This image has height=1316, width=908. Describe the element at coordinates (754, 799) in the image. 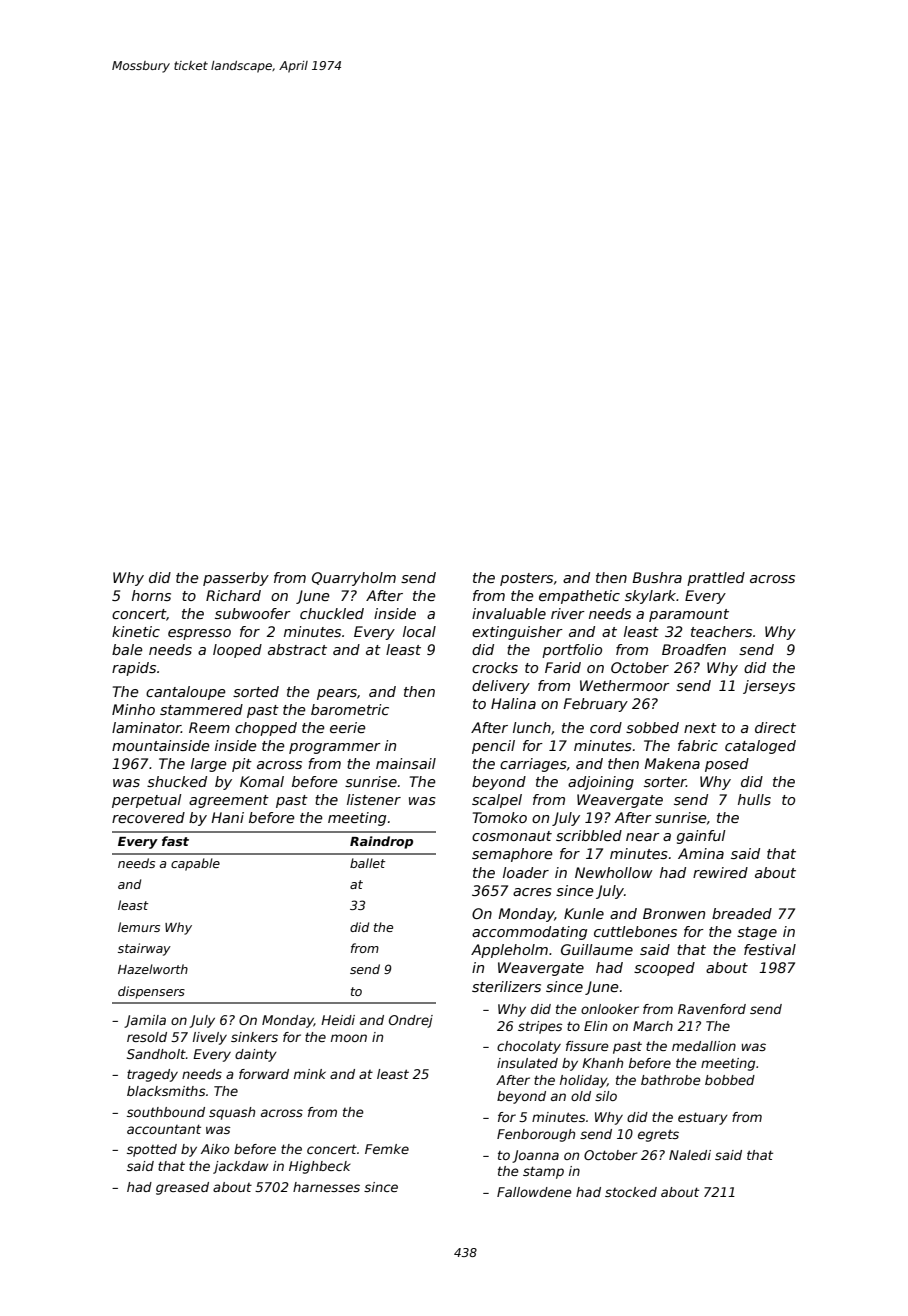

I see `hulls` at that location.
